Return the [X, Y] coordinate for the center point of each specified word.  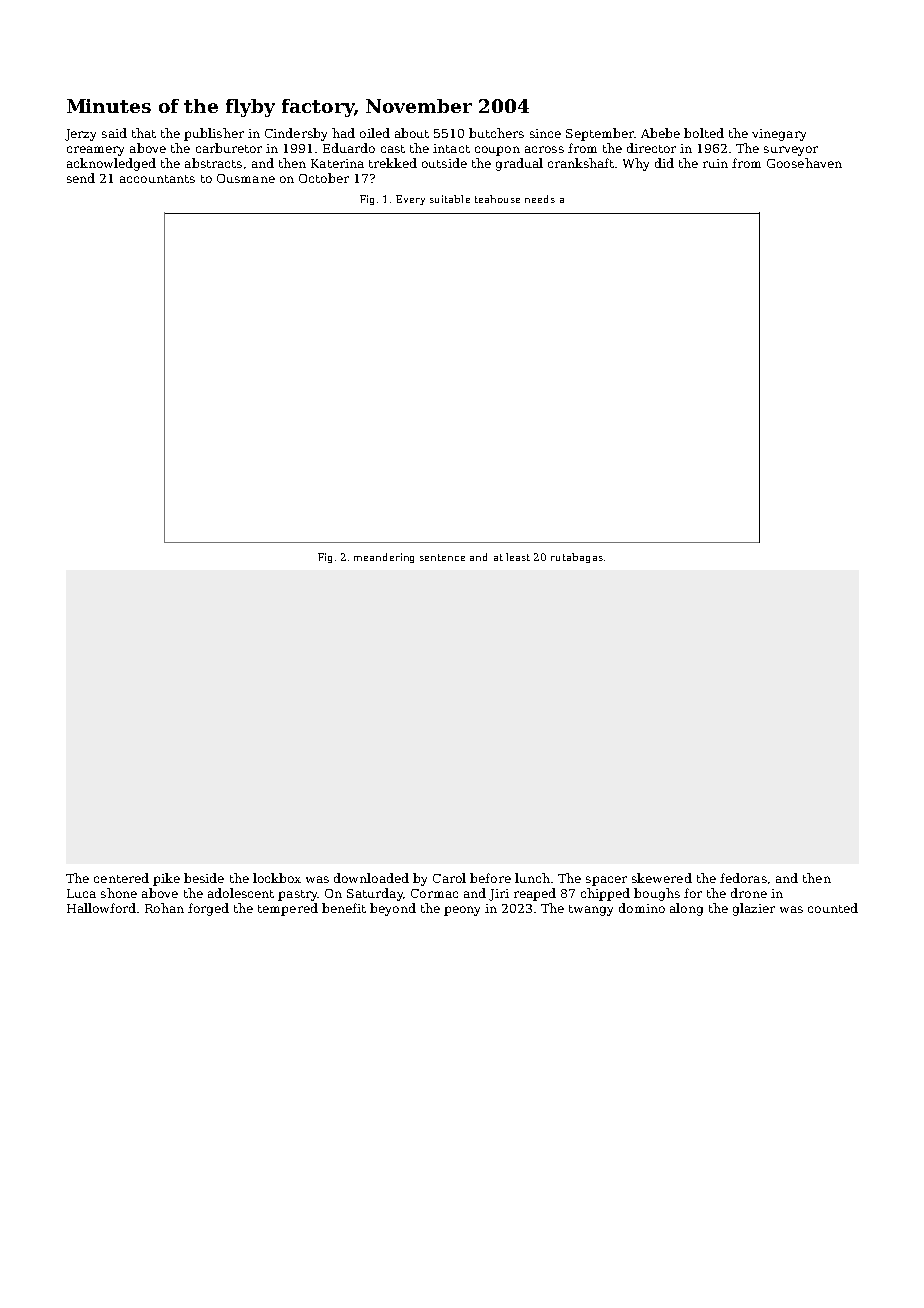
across [544, 149]
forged [208, 909]
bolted [704, 133]
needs [540, 199]
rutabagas [577, 558]
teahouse [497, 199]
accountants [157, 179]
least [518, 557]
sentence [442, 557]
